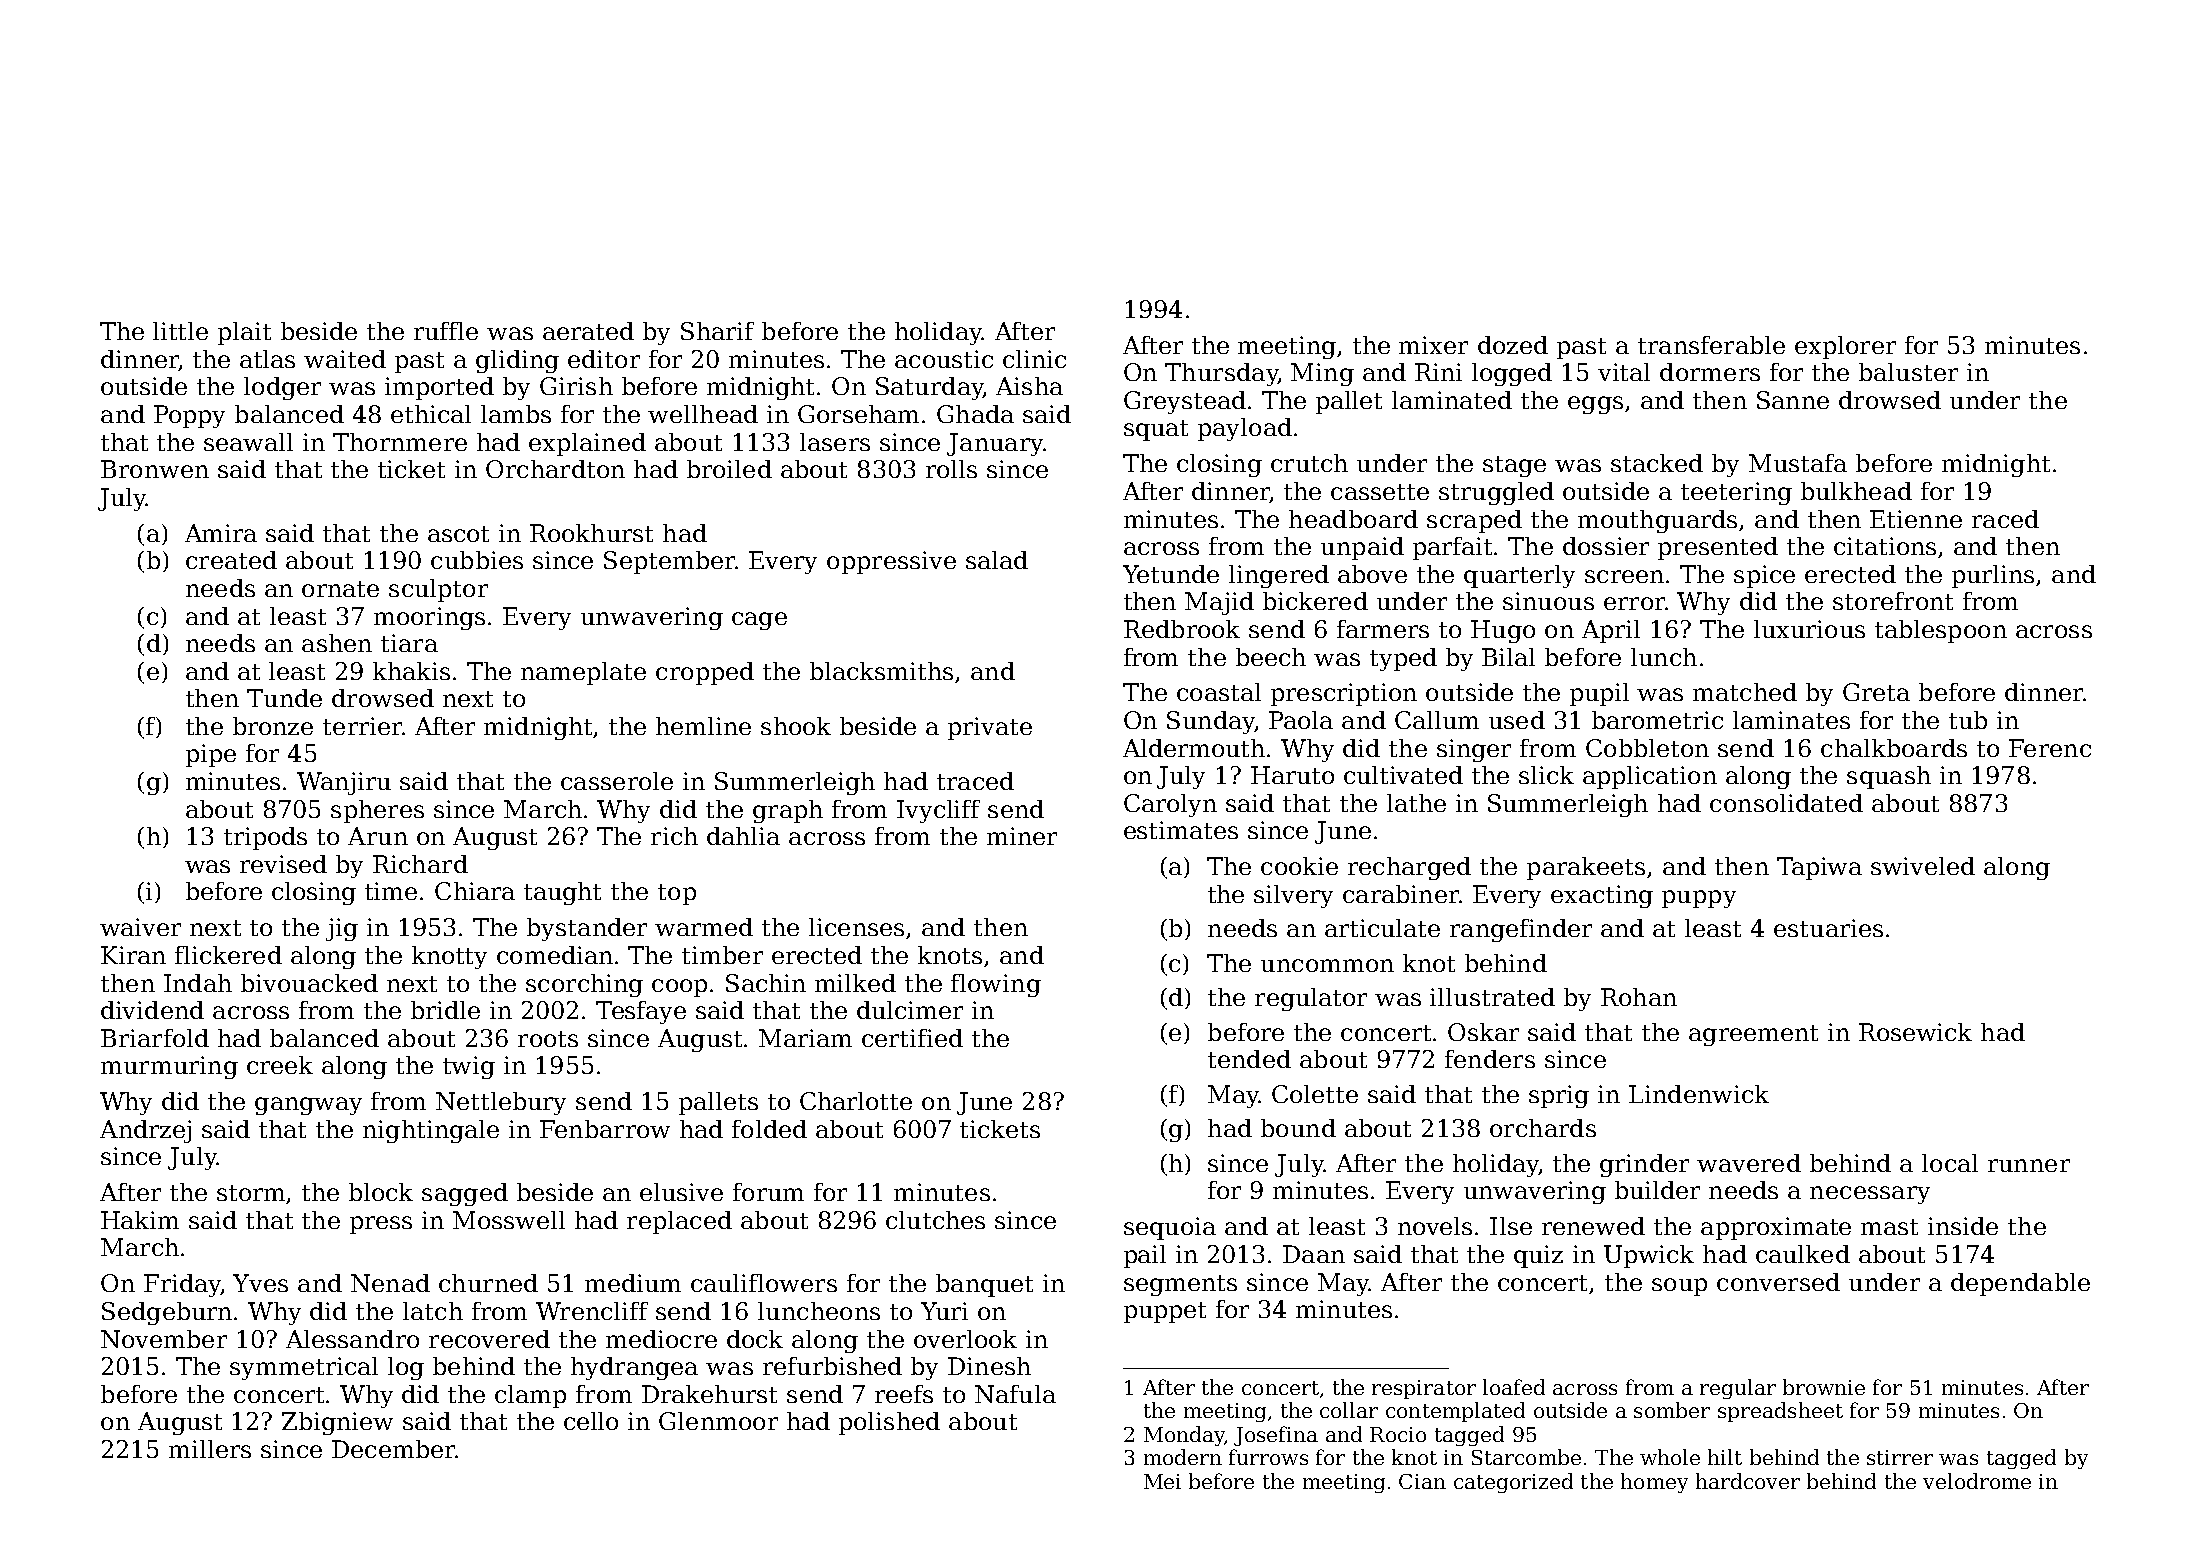 This page has width=2197, height=1554. Describe the element at coordinates (944, 359) in the page. I see `acoustic` at that location.
